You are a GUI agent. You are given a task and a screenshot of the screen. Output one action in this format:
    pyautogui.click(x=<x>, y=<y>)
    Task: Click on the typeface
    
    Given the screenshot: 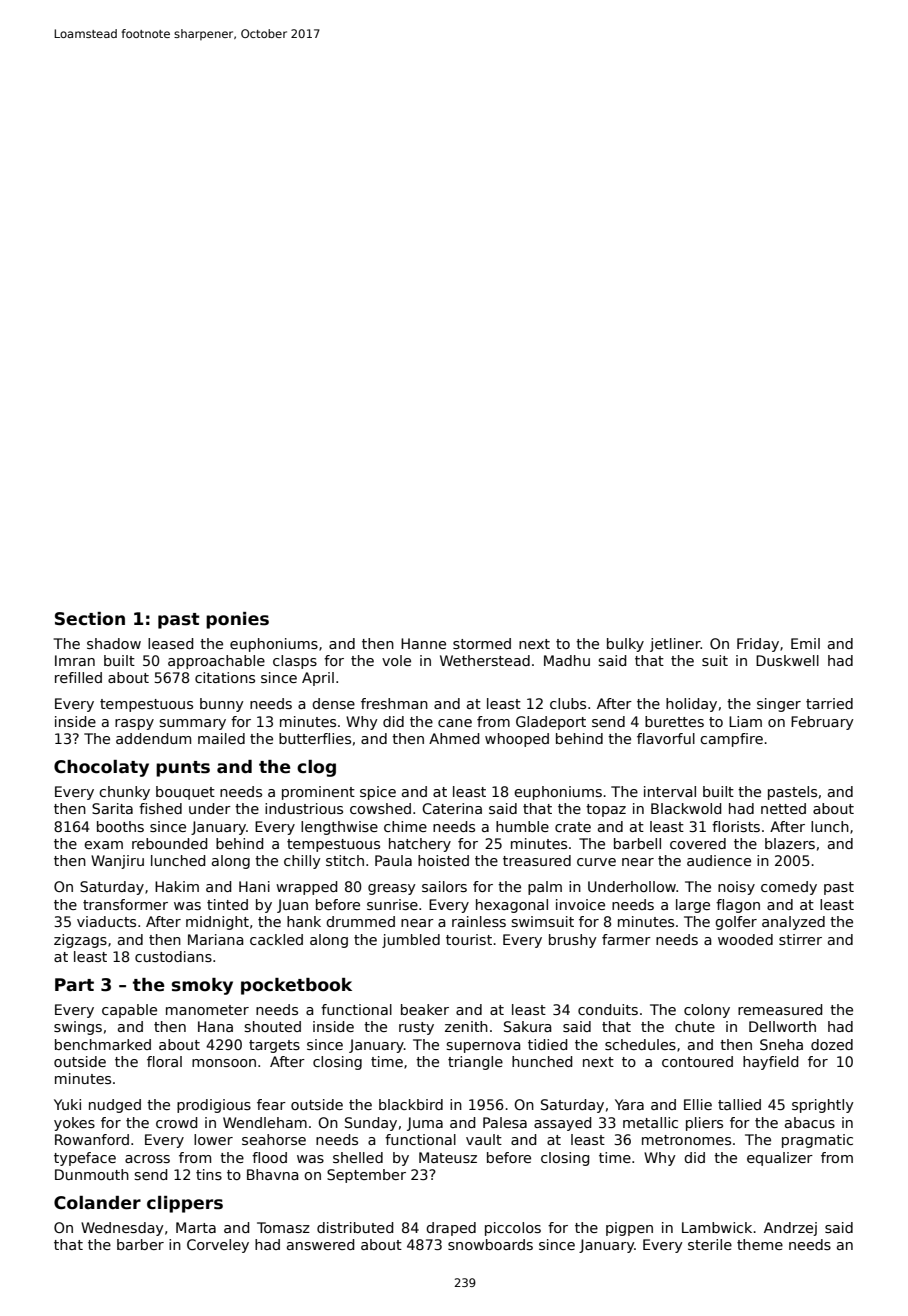 What is the action you would take?
    pyautogui.click(x=85, y=1159)
